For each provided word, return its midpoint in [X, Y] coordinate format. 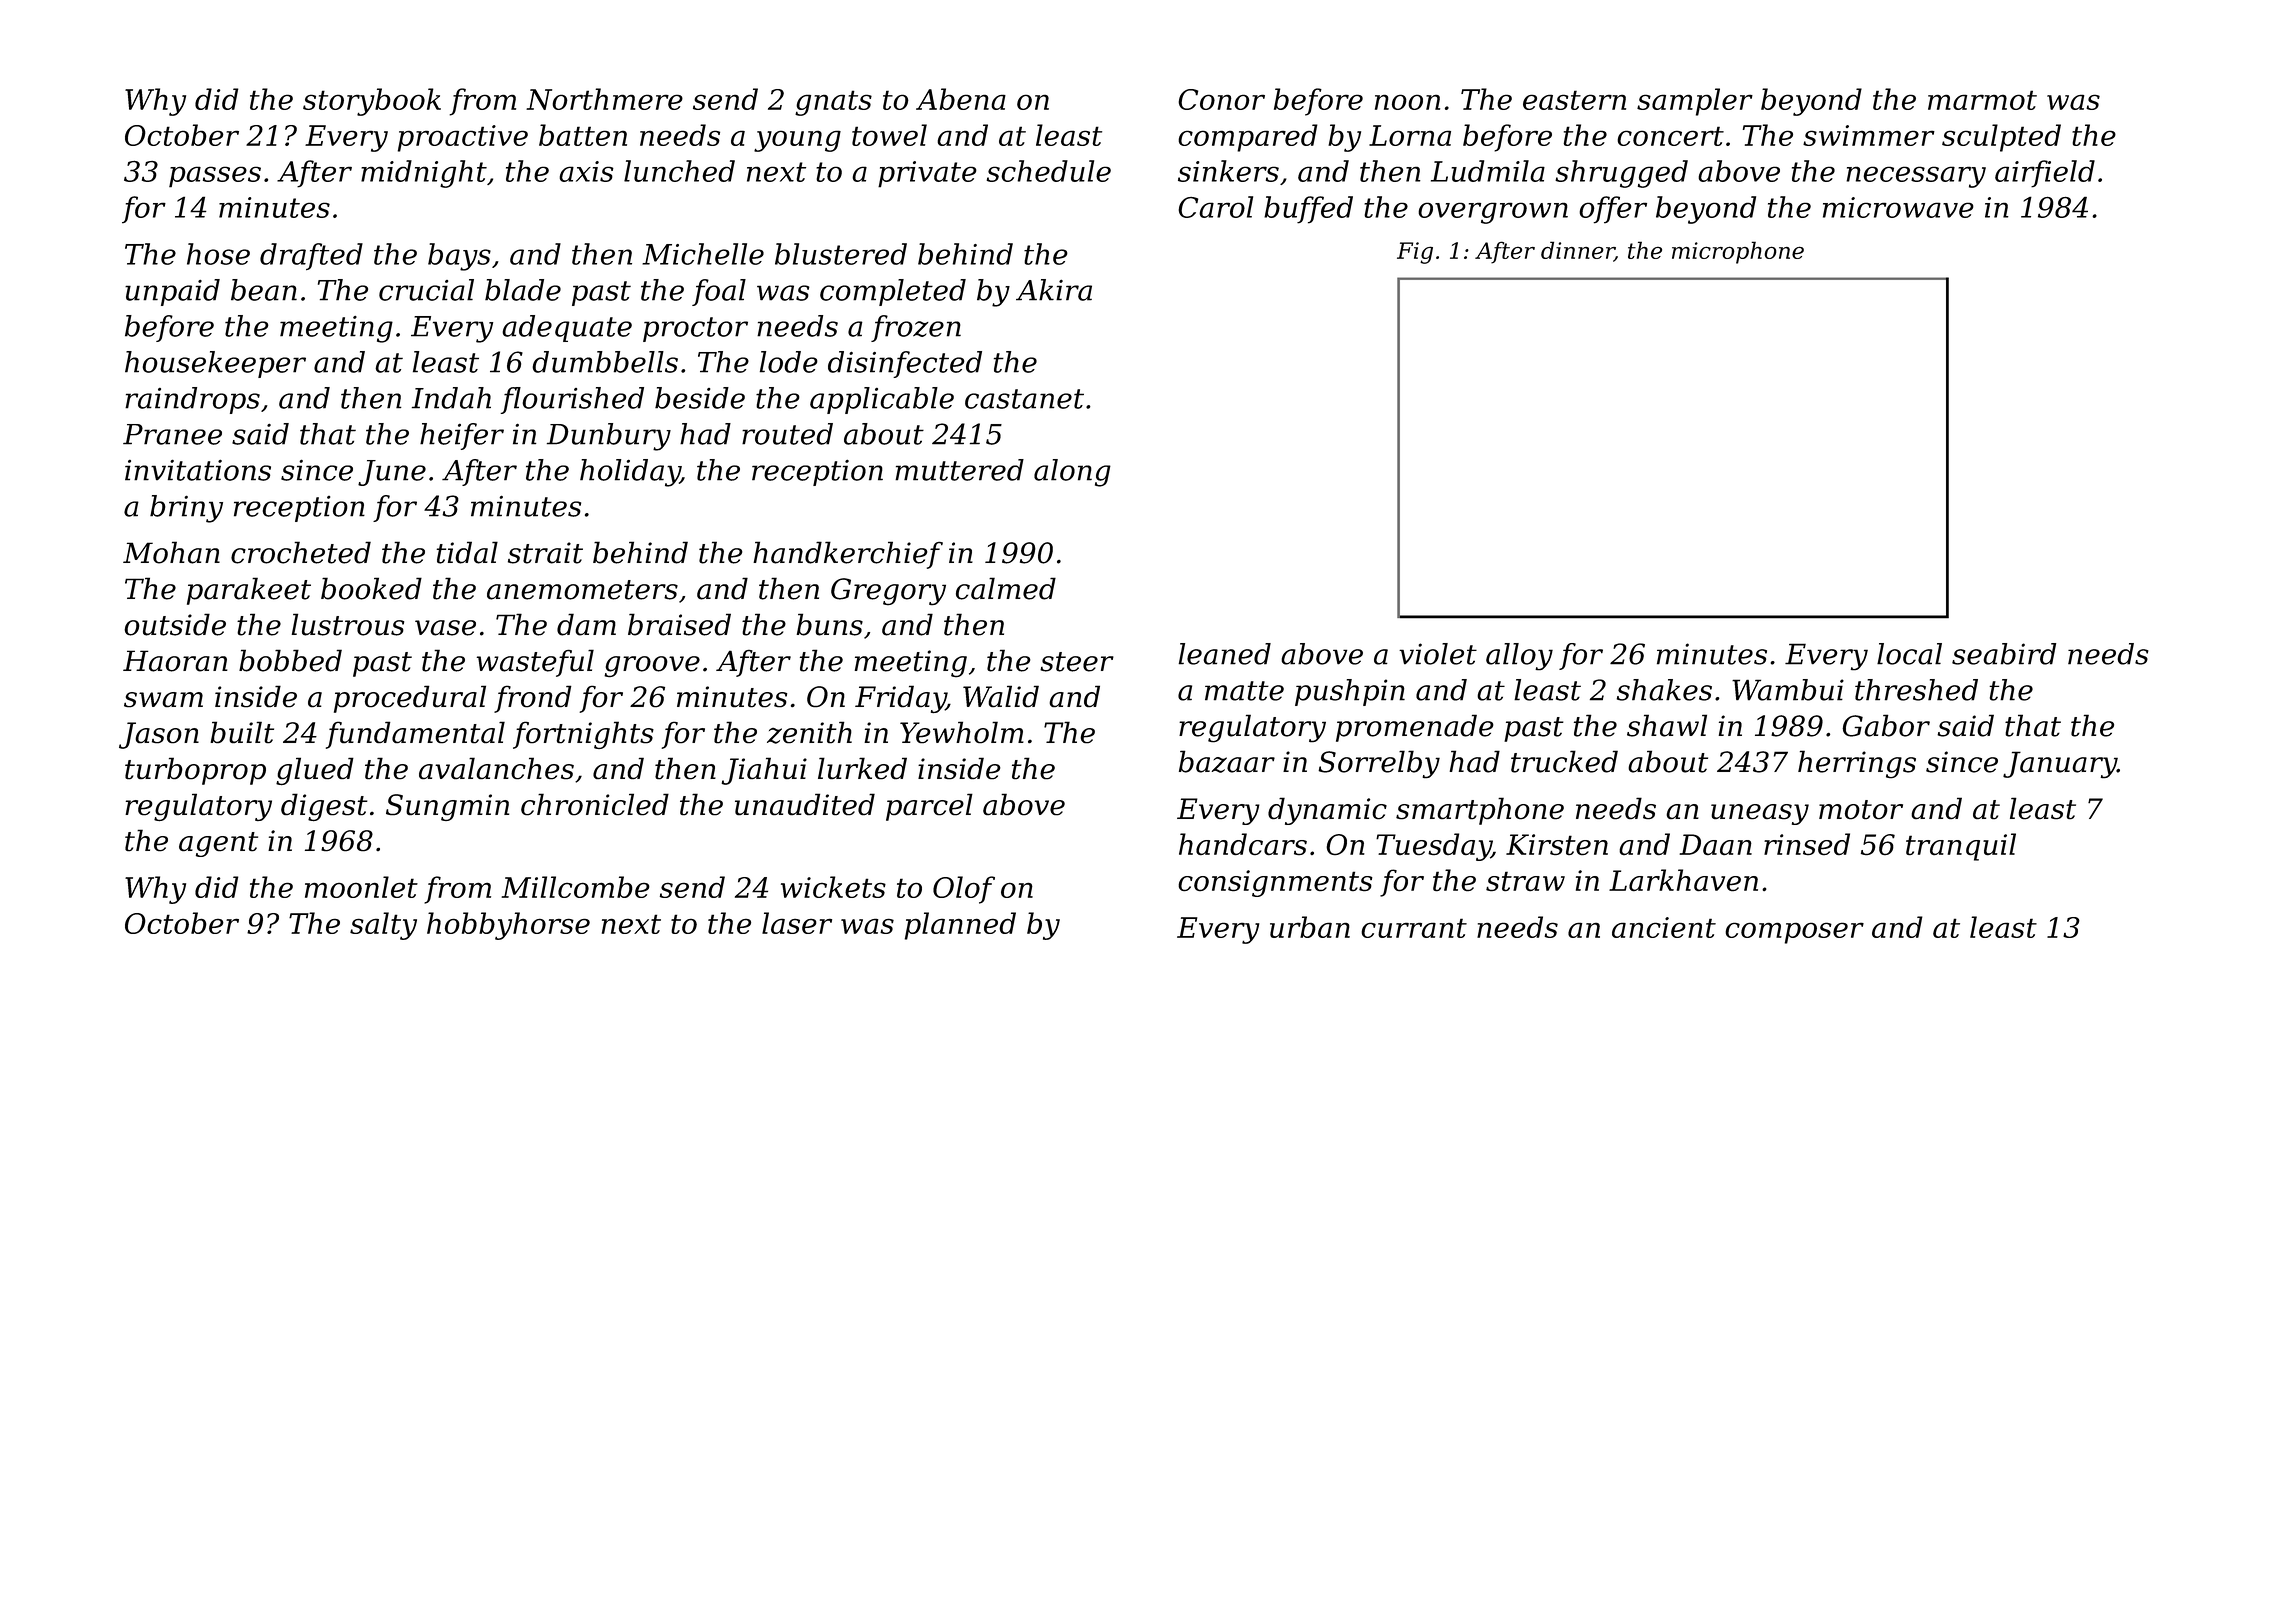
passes [215, 177]
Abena [961, 99]
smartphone [1480, 811]
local [1909, 654]
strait [545, 553]
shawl [1667, 725]
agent [218, 844]
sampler [1695, 102]
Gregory [888, 591]
